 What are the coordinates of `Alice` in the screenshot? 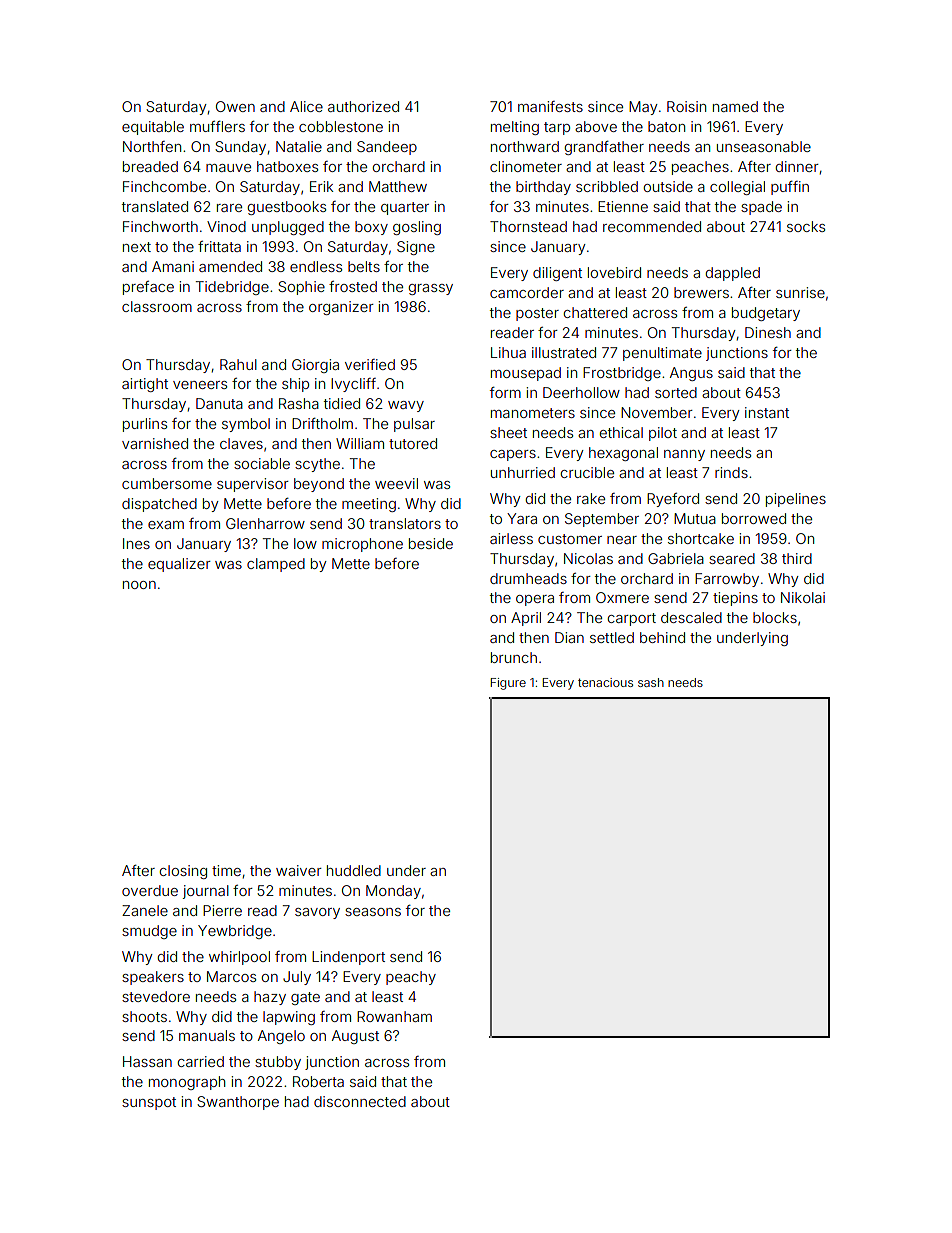 It's located at (306, 106).
